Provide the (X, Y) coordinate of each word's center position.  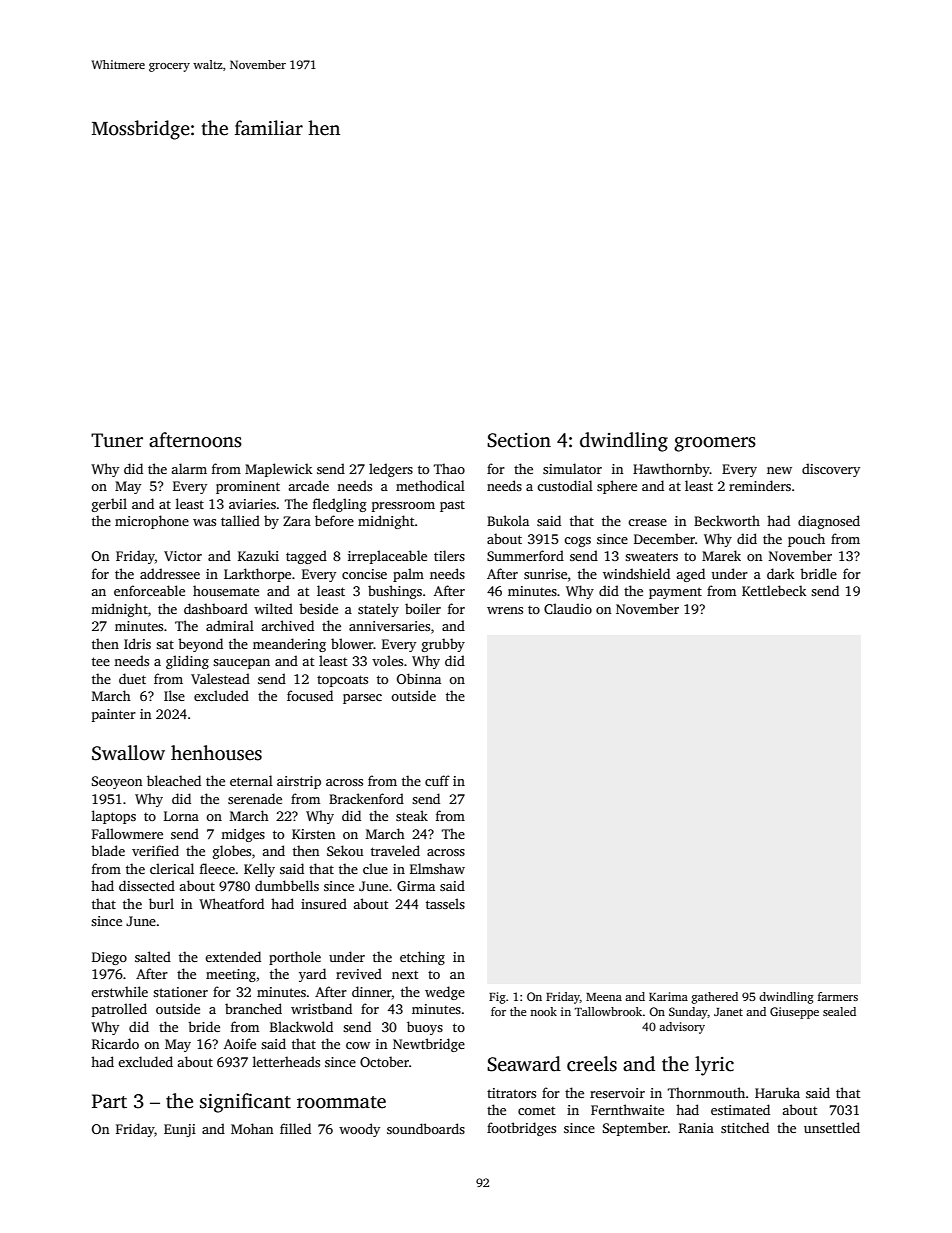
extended (233, 956)
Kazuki (258, 555)
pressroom (403, 507)
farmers (838, 996)
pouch (806, 540)
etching (422, 958)
